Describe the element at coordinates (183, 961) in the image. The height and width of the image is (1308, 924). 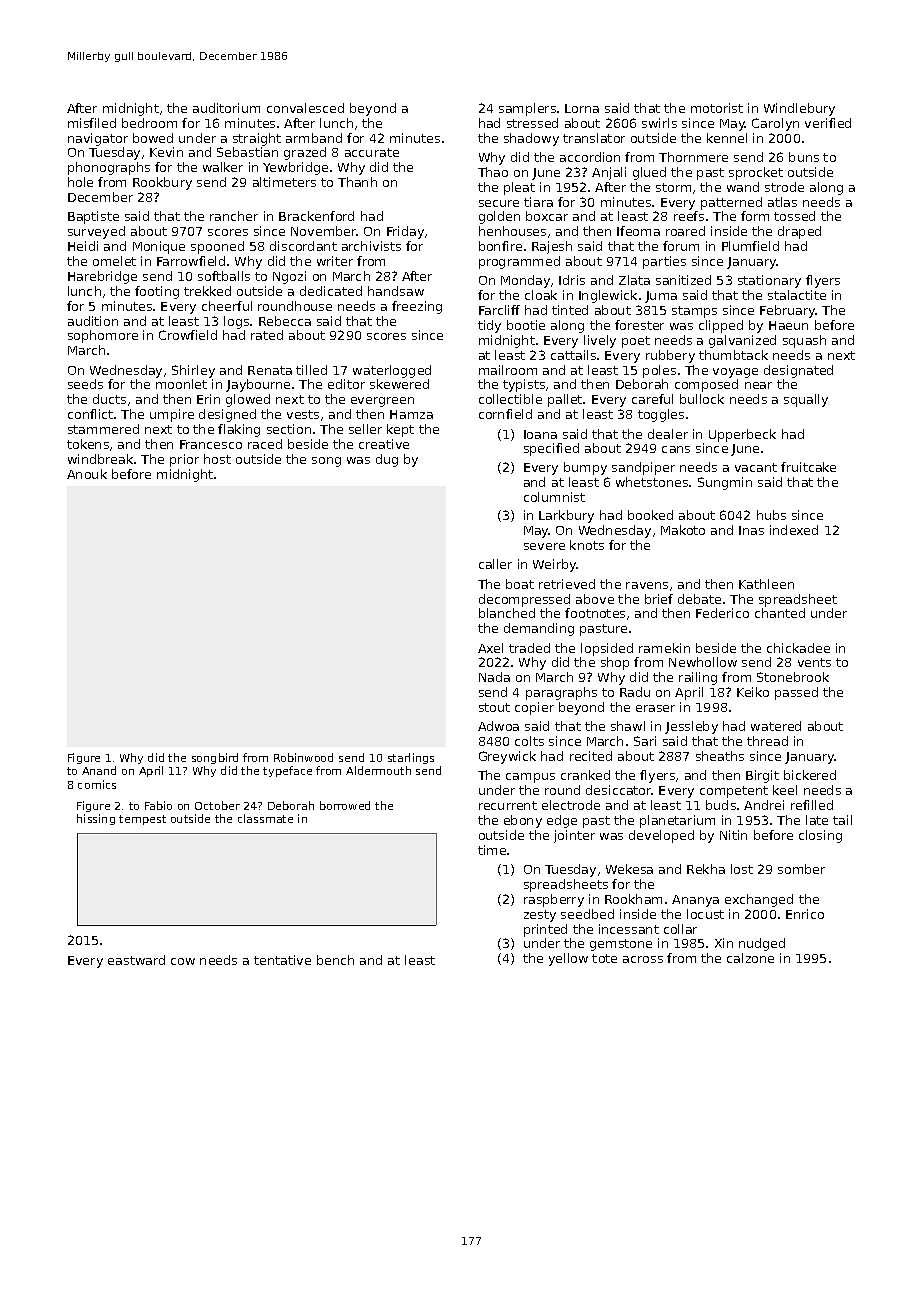
I see `cow` at that location.
